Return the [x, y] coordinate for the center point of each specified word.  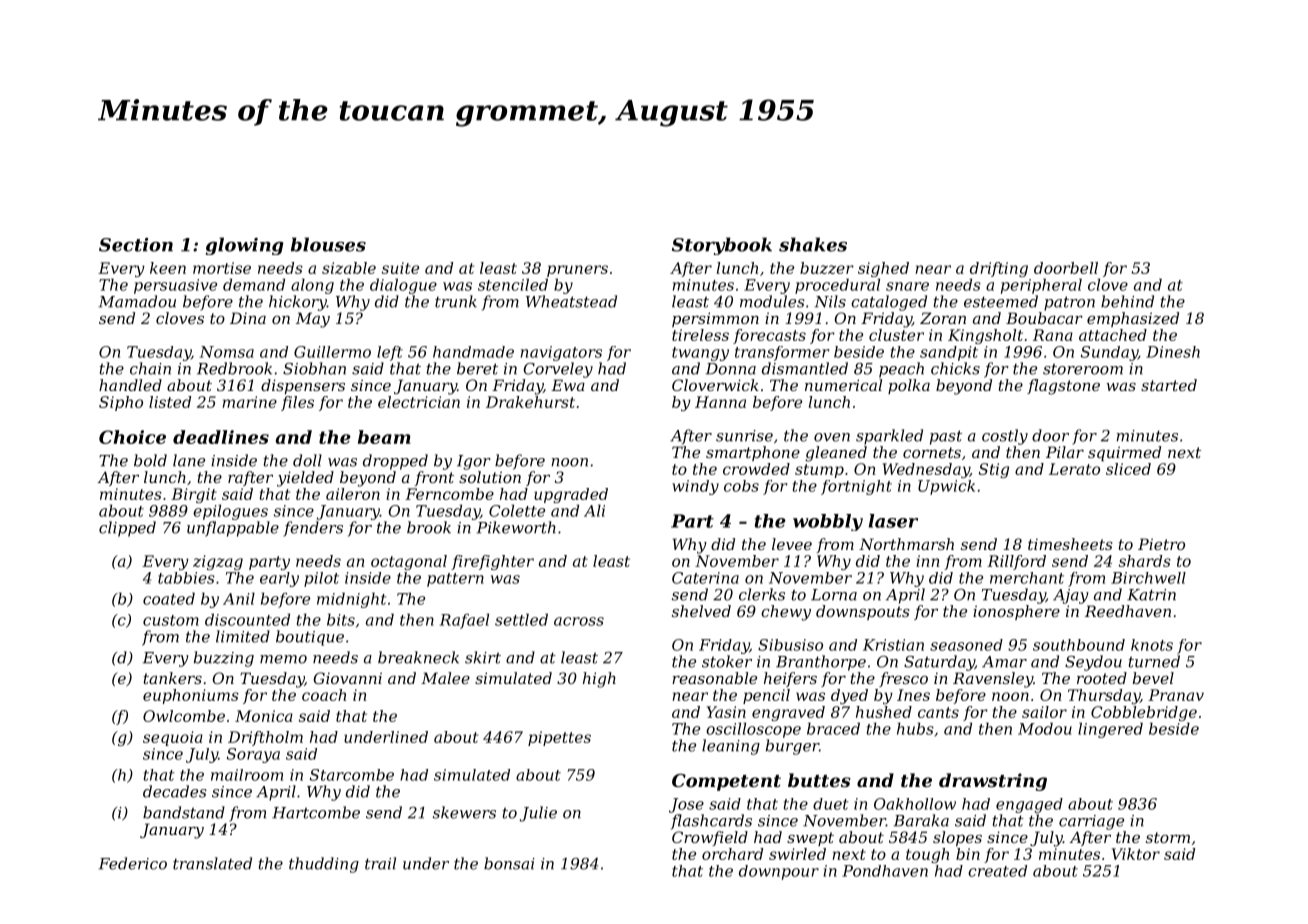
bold [150, 460]
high [599, 680]
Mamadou [137, 301]
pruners [577, 271]
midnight [352, 600]
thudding [324, 865]
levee [792, 544]
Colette [517, 510]
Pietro [1161, 544]
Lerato [1074, 469]
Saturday [939, 663]
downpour [779, 872]
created [997, 871]
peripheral [1041, 286]
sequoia [173, 738]
